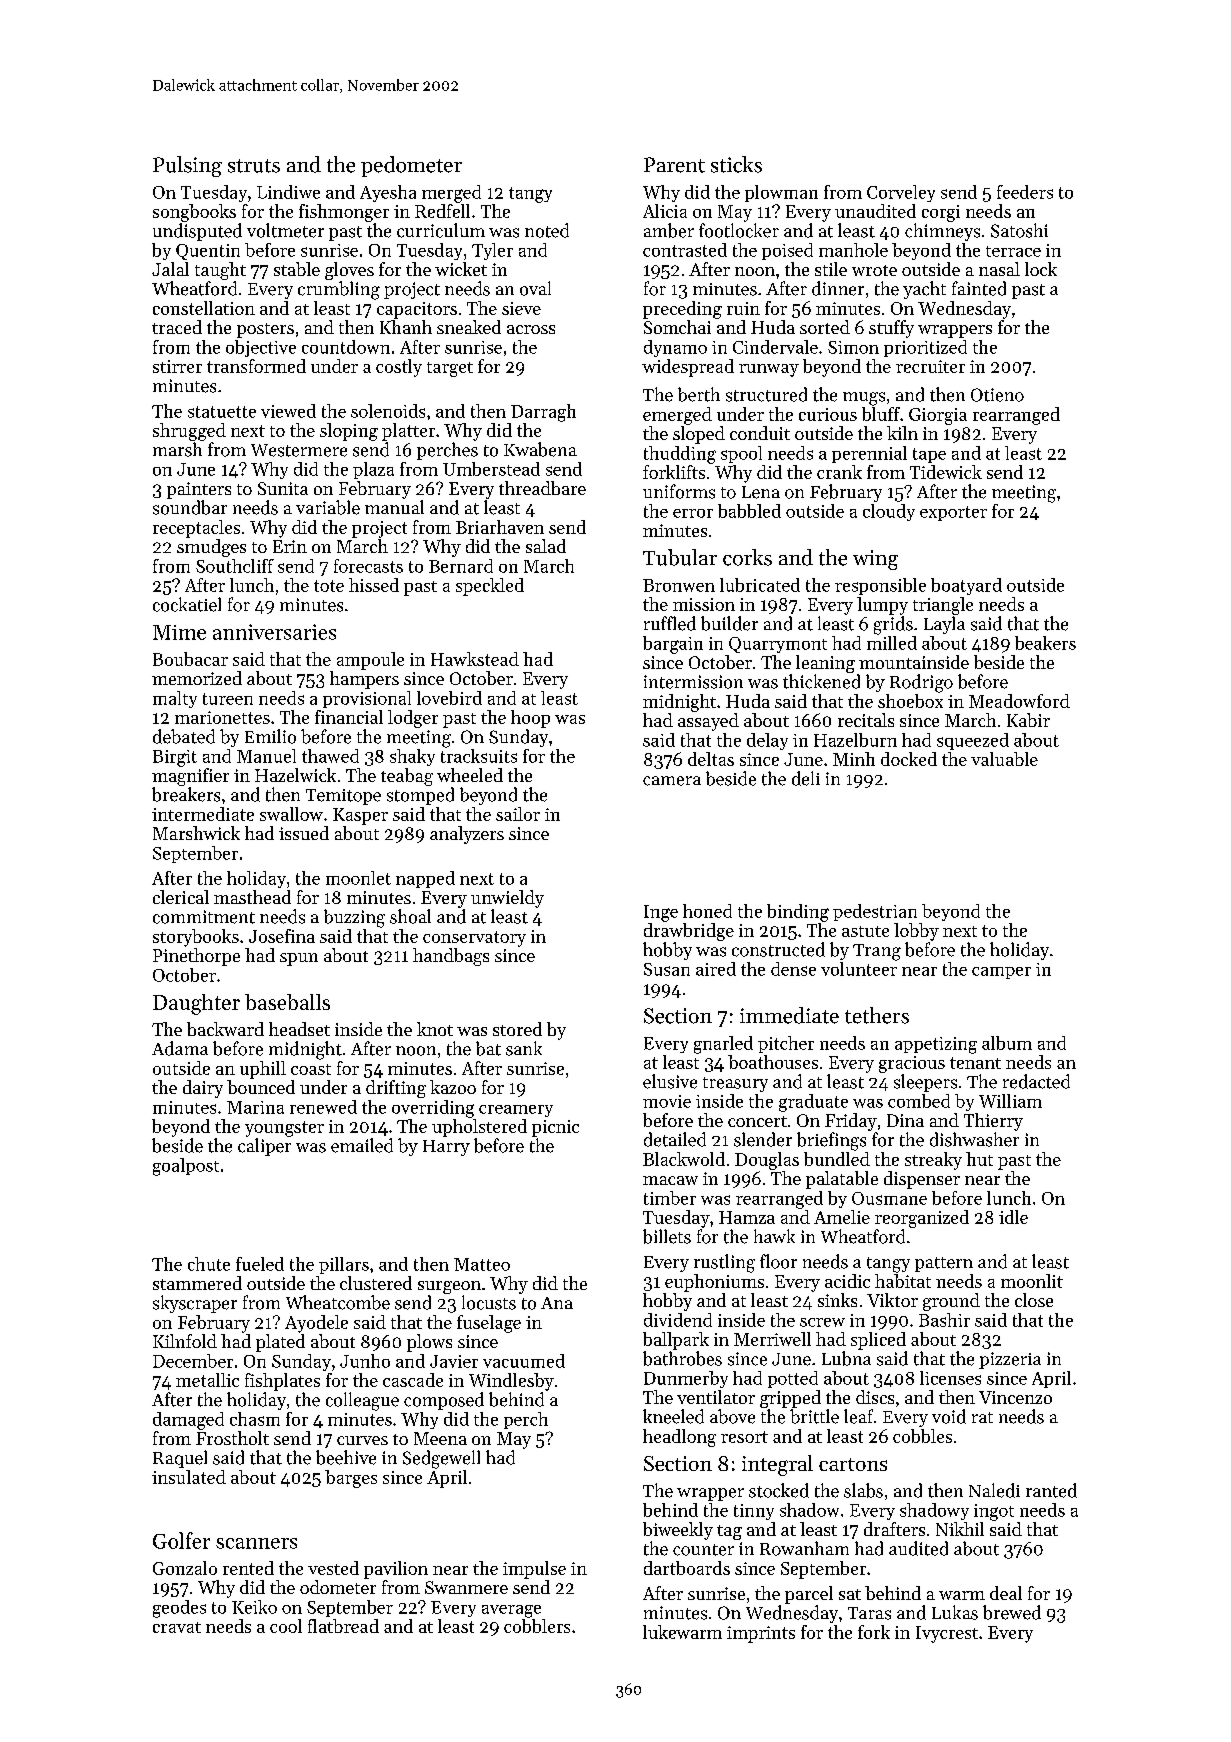 The width and height of the page is (1231, 1742). I want to click on lobby, so click(916, 932).
